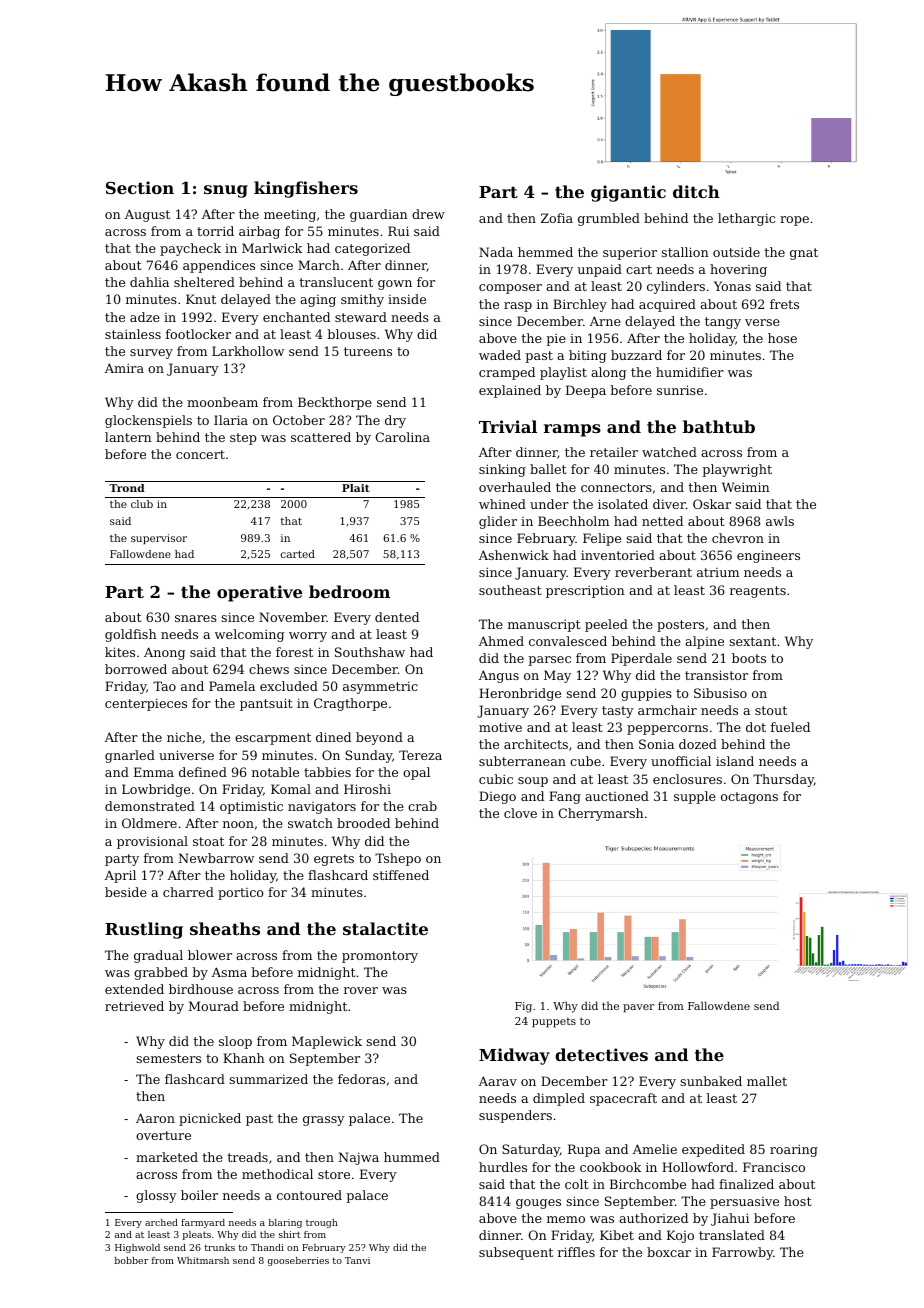  Describe the element at coordinates (190, 249) in the document. I see `paycheck` at that location.
